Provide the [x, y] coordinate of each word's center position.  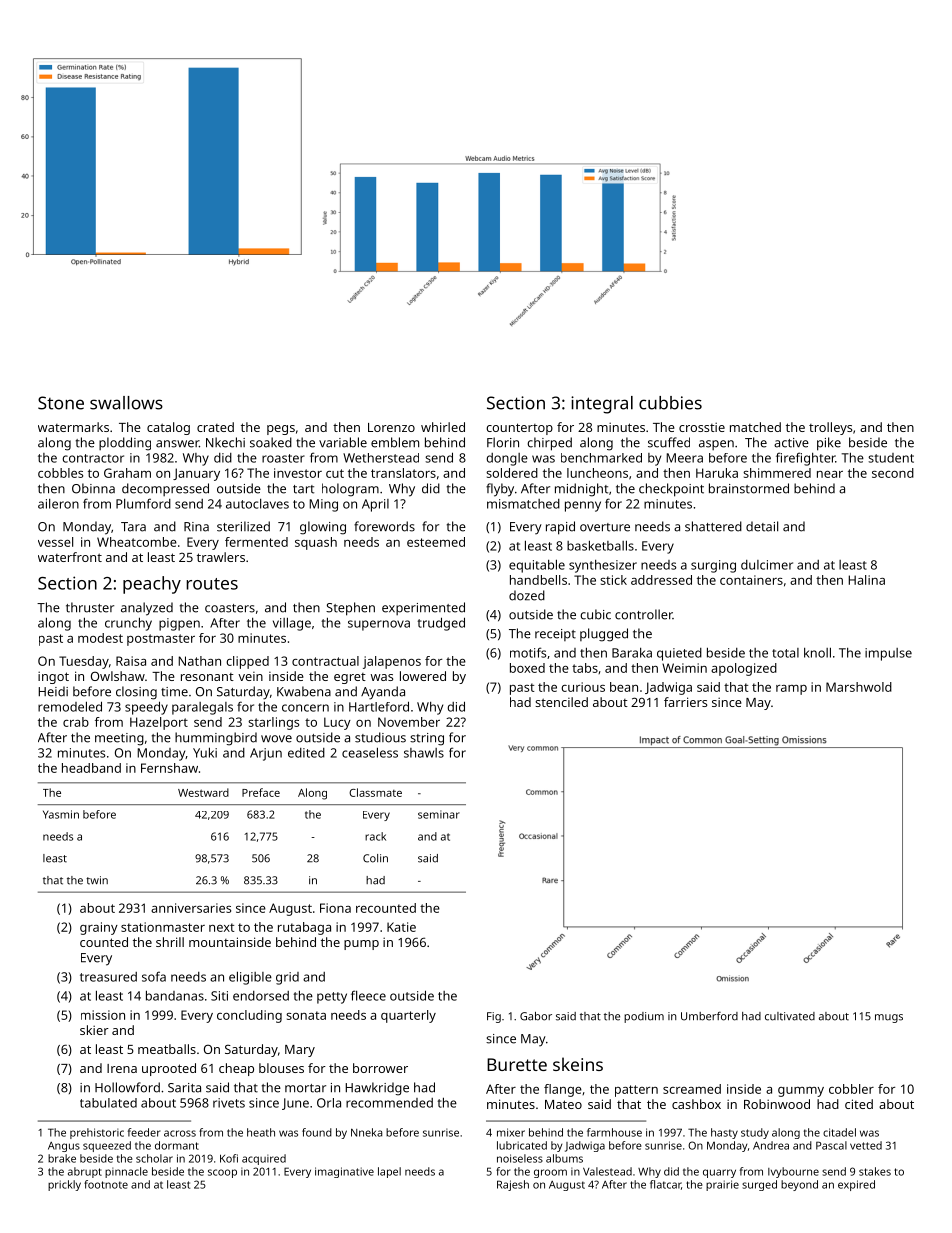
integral [602, 405]
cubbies [670, 403]
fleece [368, 995]
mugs [889, 1018]
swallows [126, 403]
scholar [154, 1158]
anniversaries [191, 908]
